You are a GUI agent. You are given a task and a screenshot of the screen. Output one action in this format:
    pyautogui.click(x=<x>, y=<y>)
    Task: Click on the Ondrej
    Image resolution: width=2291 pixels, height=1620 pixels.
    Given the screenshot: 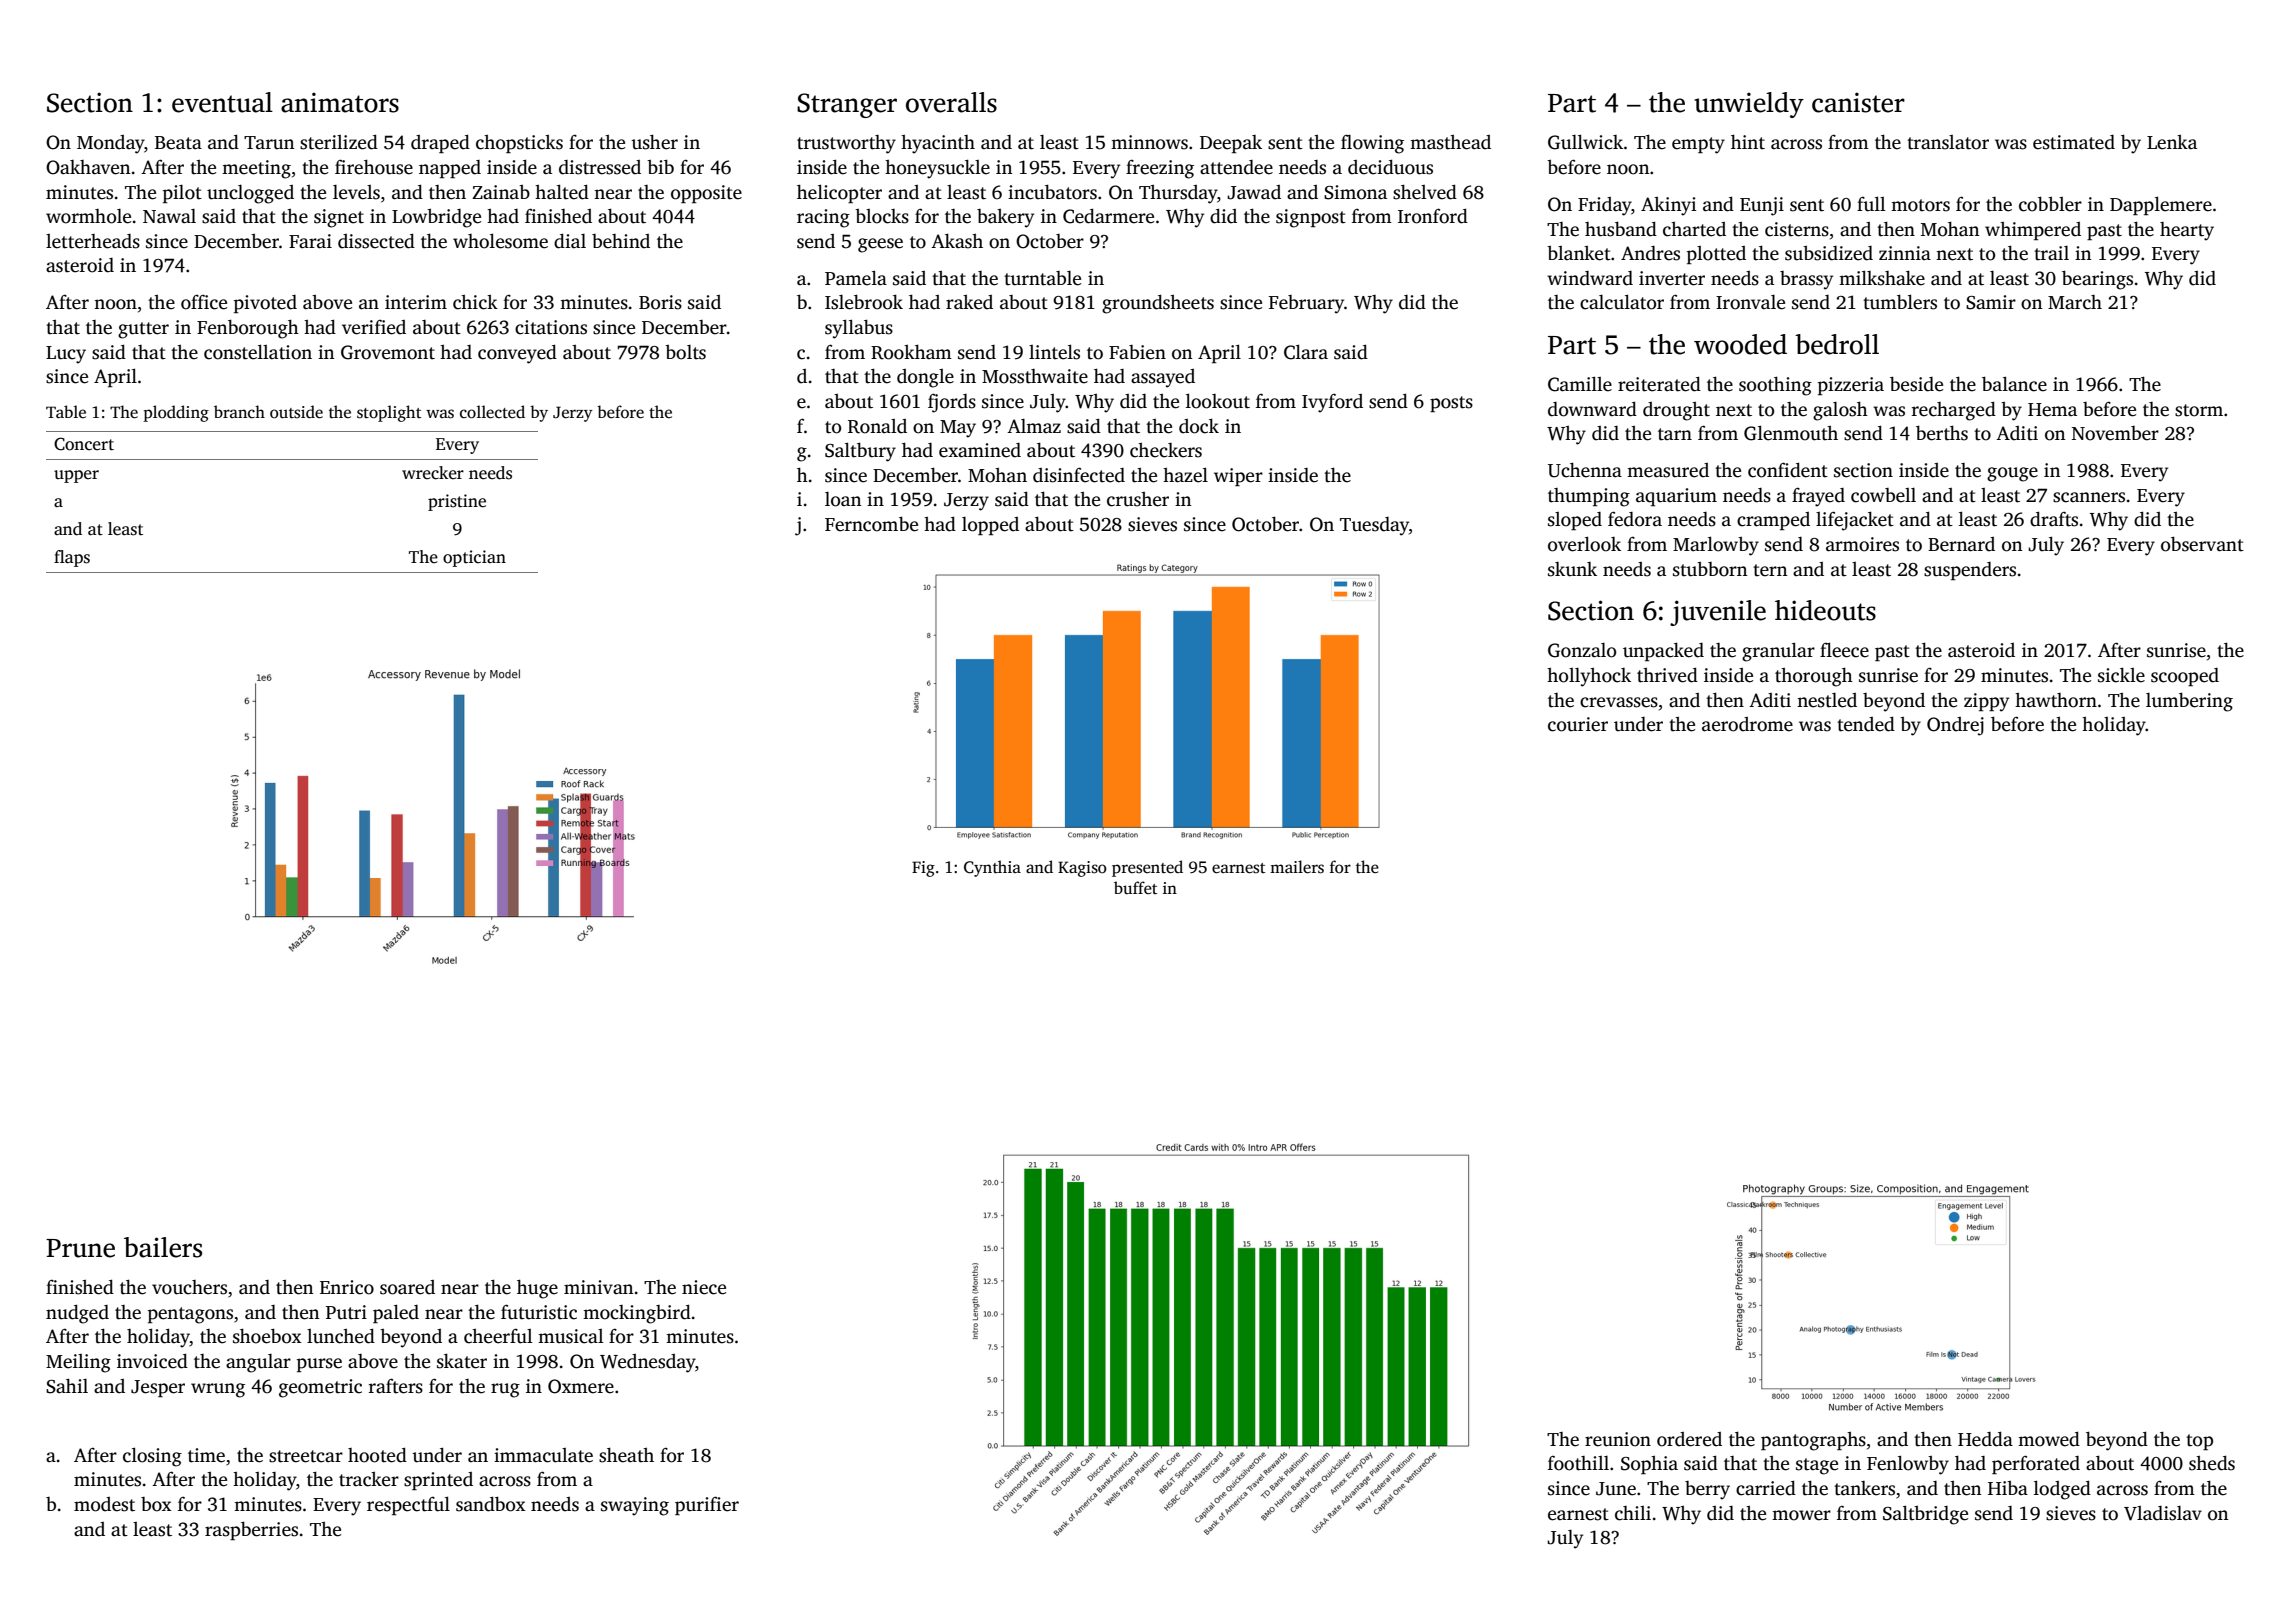 What is the action you would take?
    pyautogui.click(x=1955, y=726)
